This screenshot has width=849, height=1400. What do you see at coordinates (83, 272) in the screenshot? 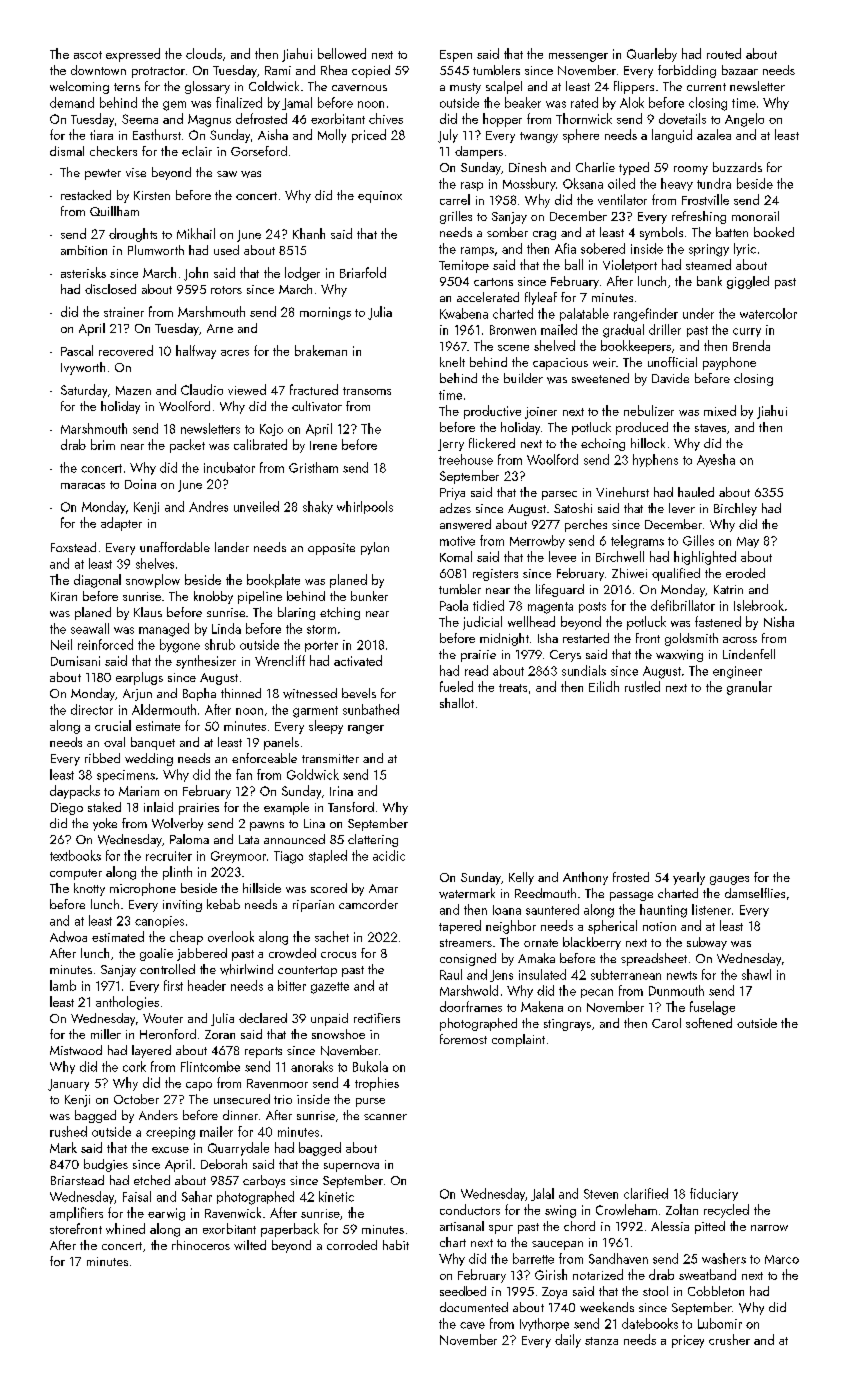
I see `asterisks` at bounding box center [83, 272].
